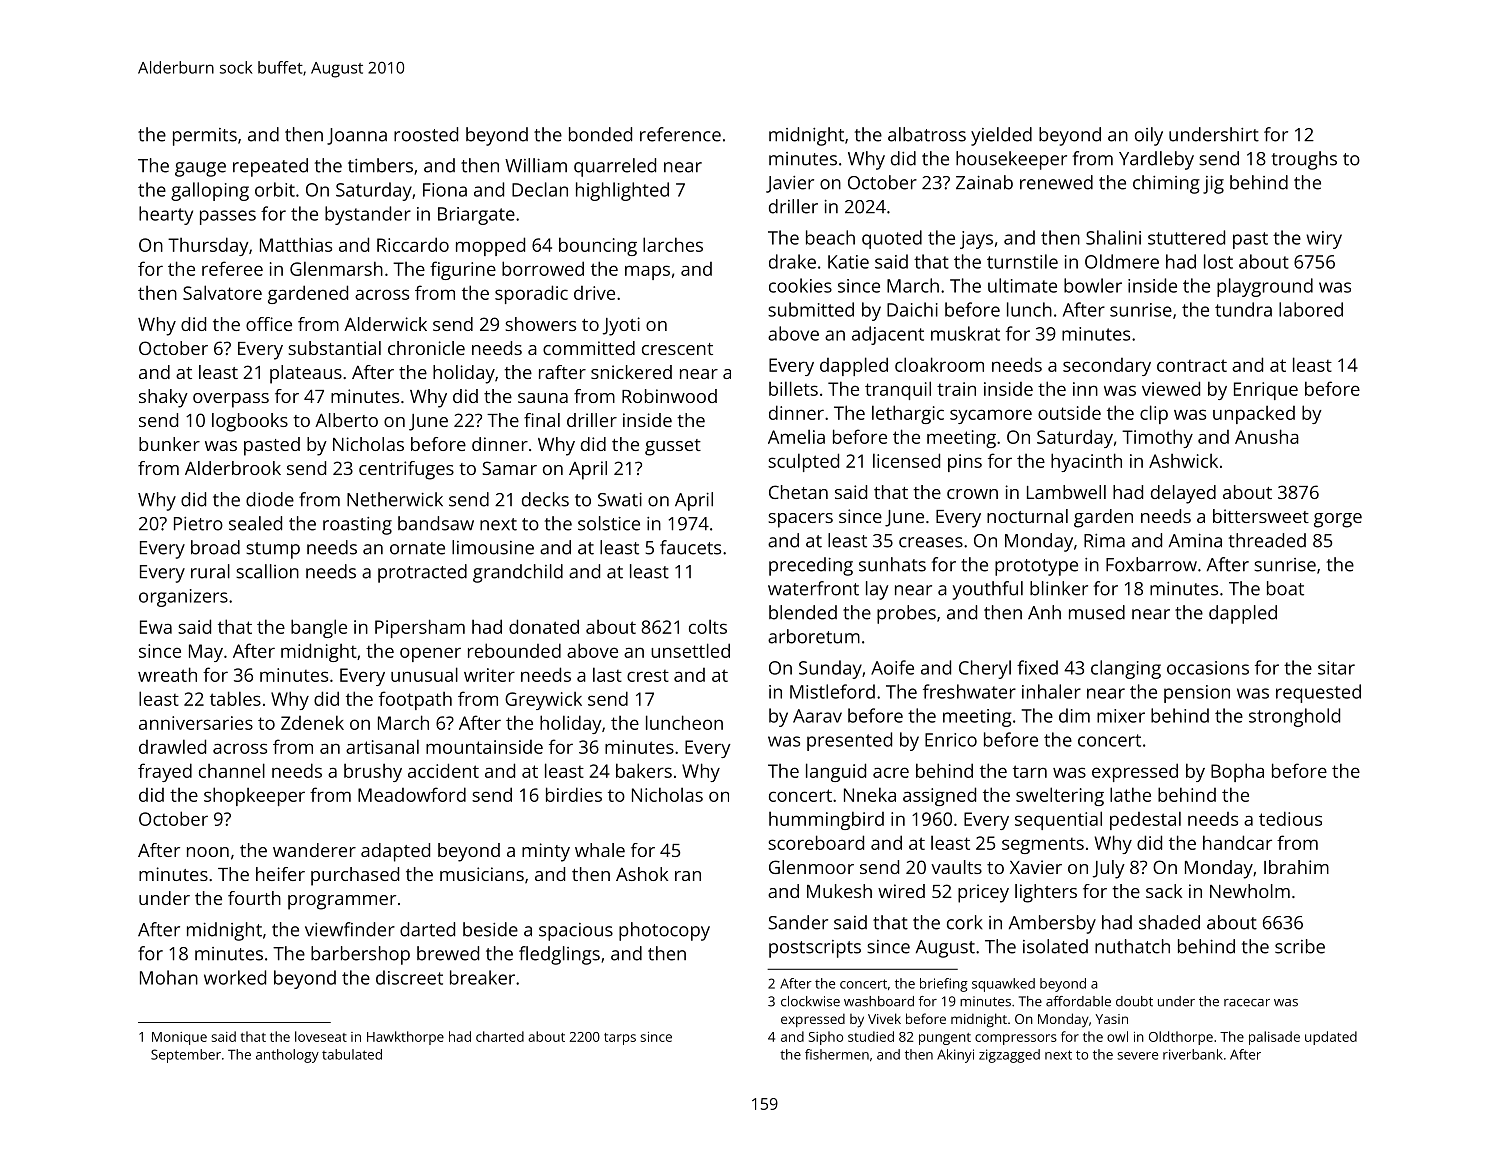  I want to click on final, so click(542, 420).
